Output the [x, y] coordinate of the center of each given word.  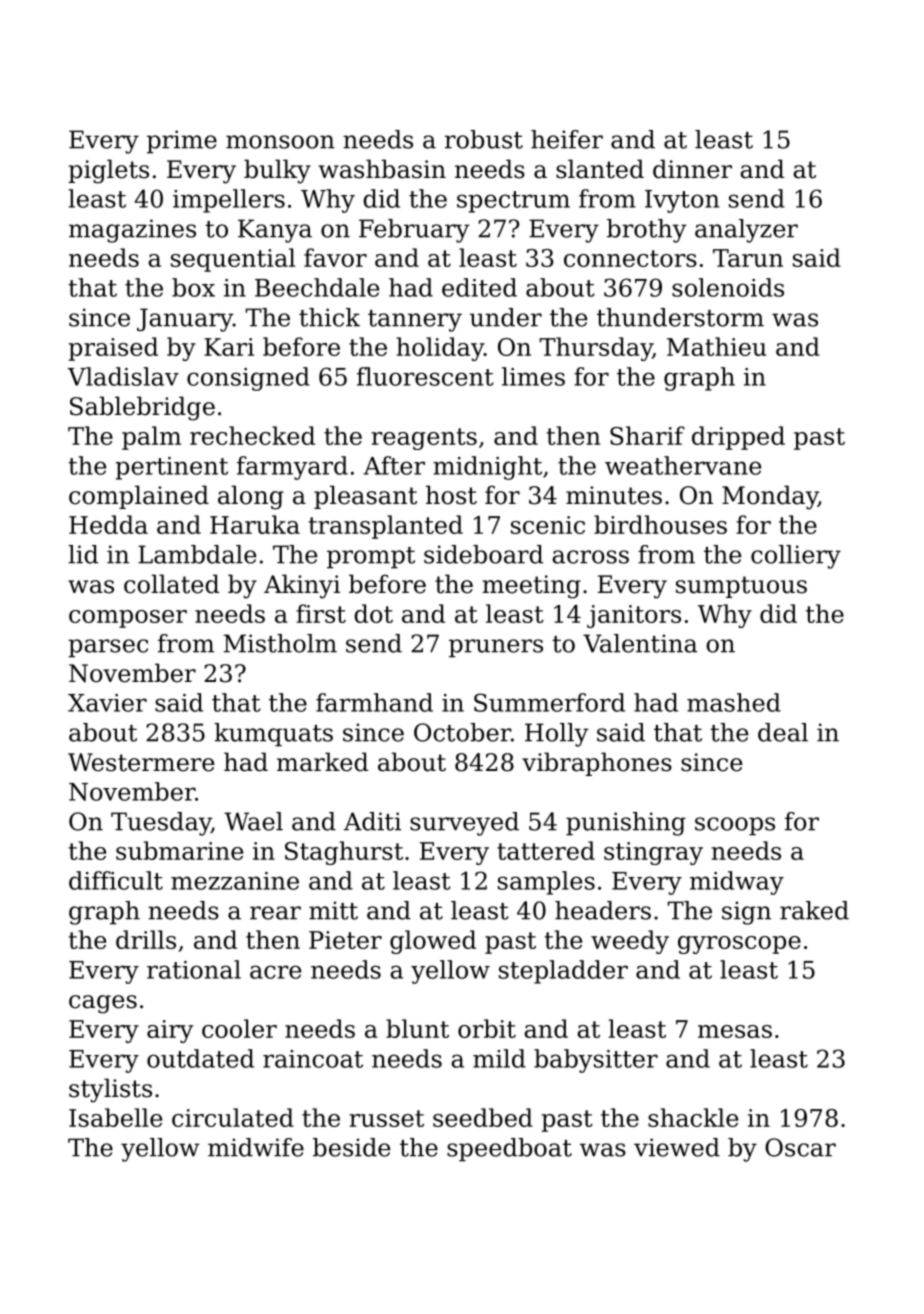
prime [182, 142]
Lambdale [197, 554]
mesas [735, 1031]
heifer [567, 139]
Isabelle [115, 1117]
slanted [600, 169]
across [590, 557]
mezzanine [235, 881]
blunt [417, 1028]
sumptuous [741, 587]
